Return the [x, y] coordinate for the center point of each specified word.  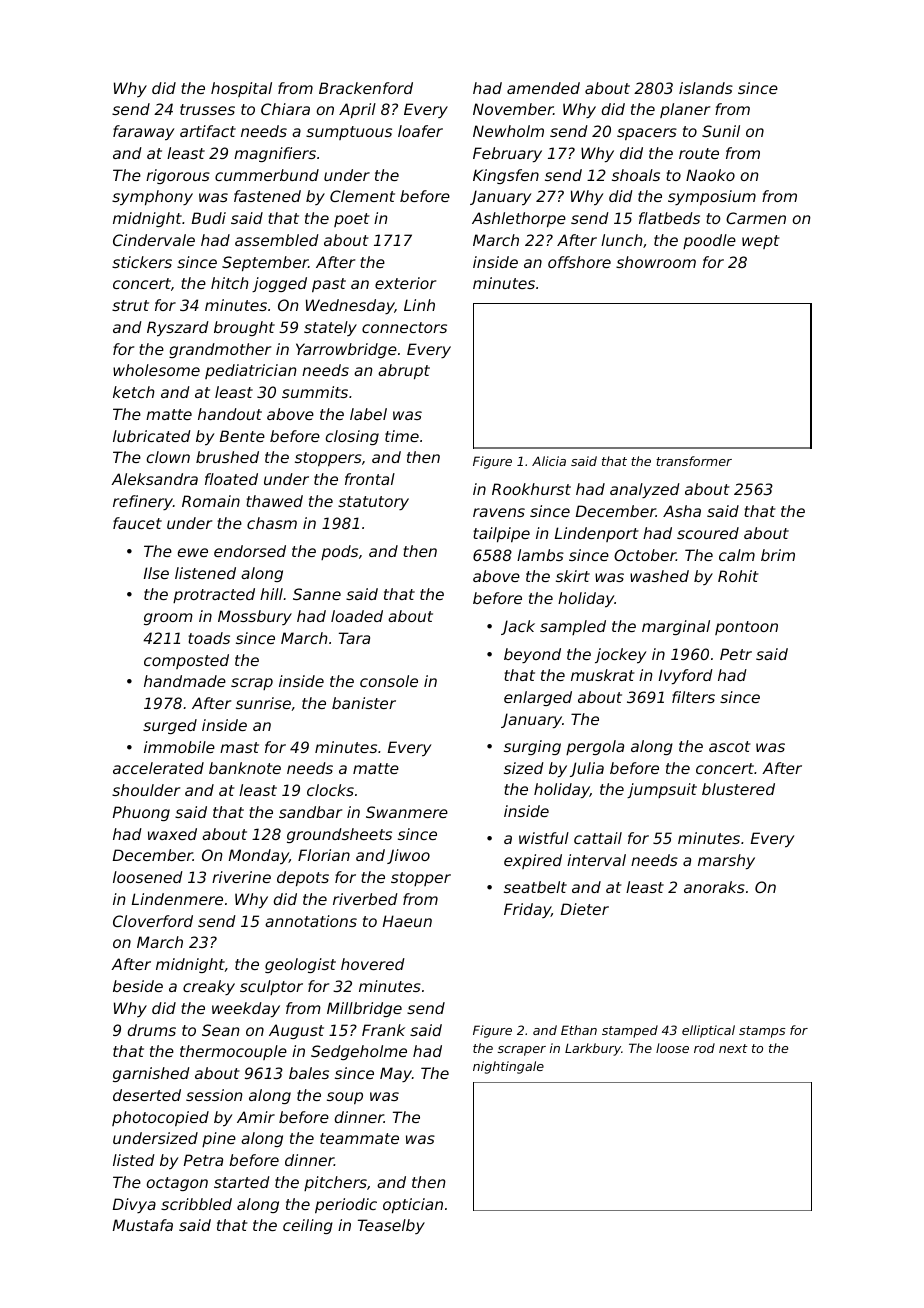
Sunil [721, 131]
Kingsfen [506, 176]
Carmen [756, 218]
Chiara [285, 109]
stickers [142, 262]
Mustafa [143, 1225]
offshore [579, 262]
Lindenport [597, 534]
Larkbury [593, 1049]
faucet [137, 523]
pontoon [746, 628]
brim [778, 555]
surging [532, 747]
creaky [209, 987]
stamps [762, 1032]
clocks [330, 790]
